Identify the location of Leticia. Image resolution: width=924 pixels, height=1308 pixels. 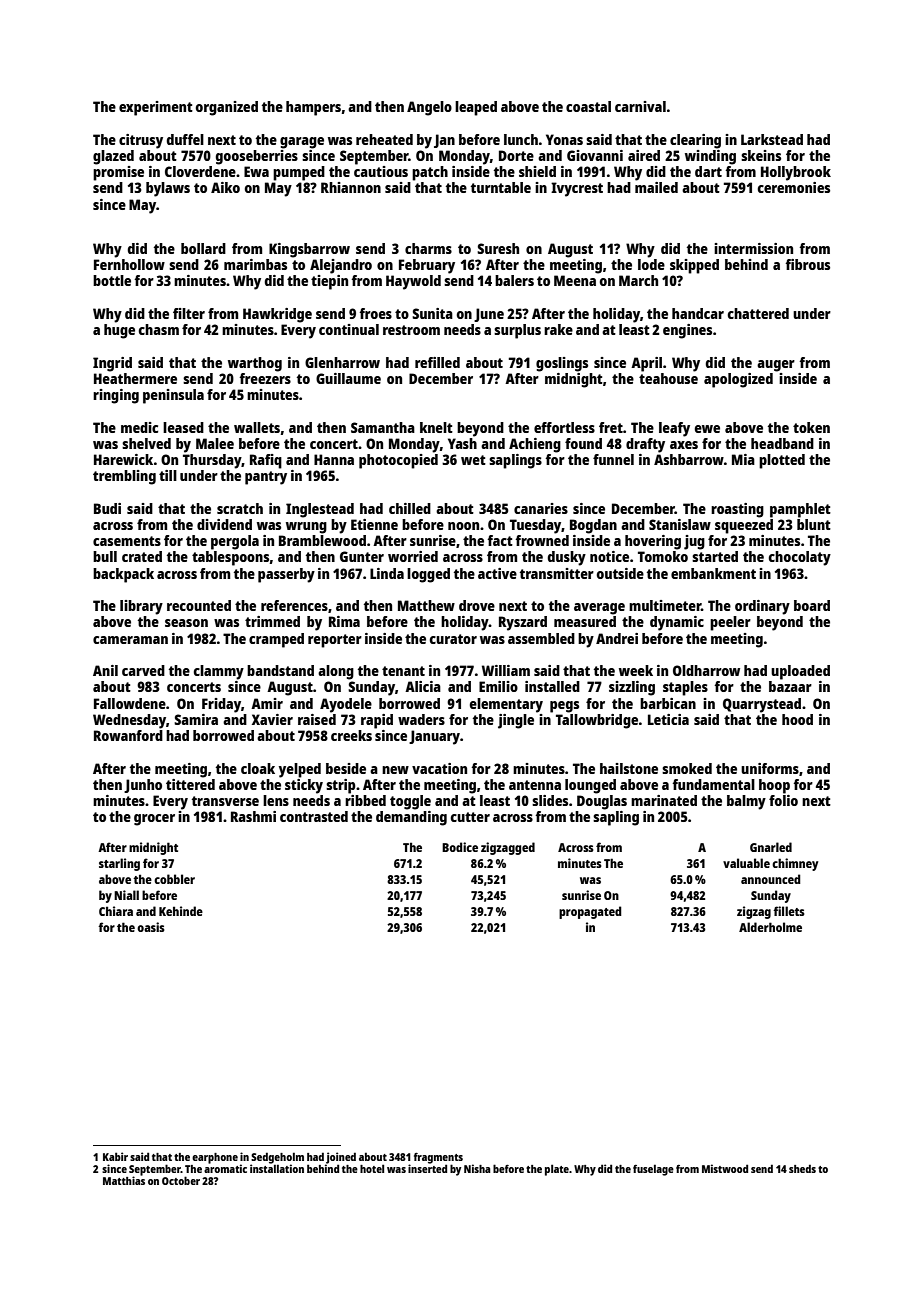
(668, 719).
